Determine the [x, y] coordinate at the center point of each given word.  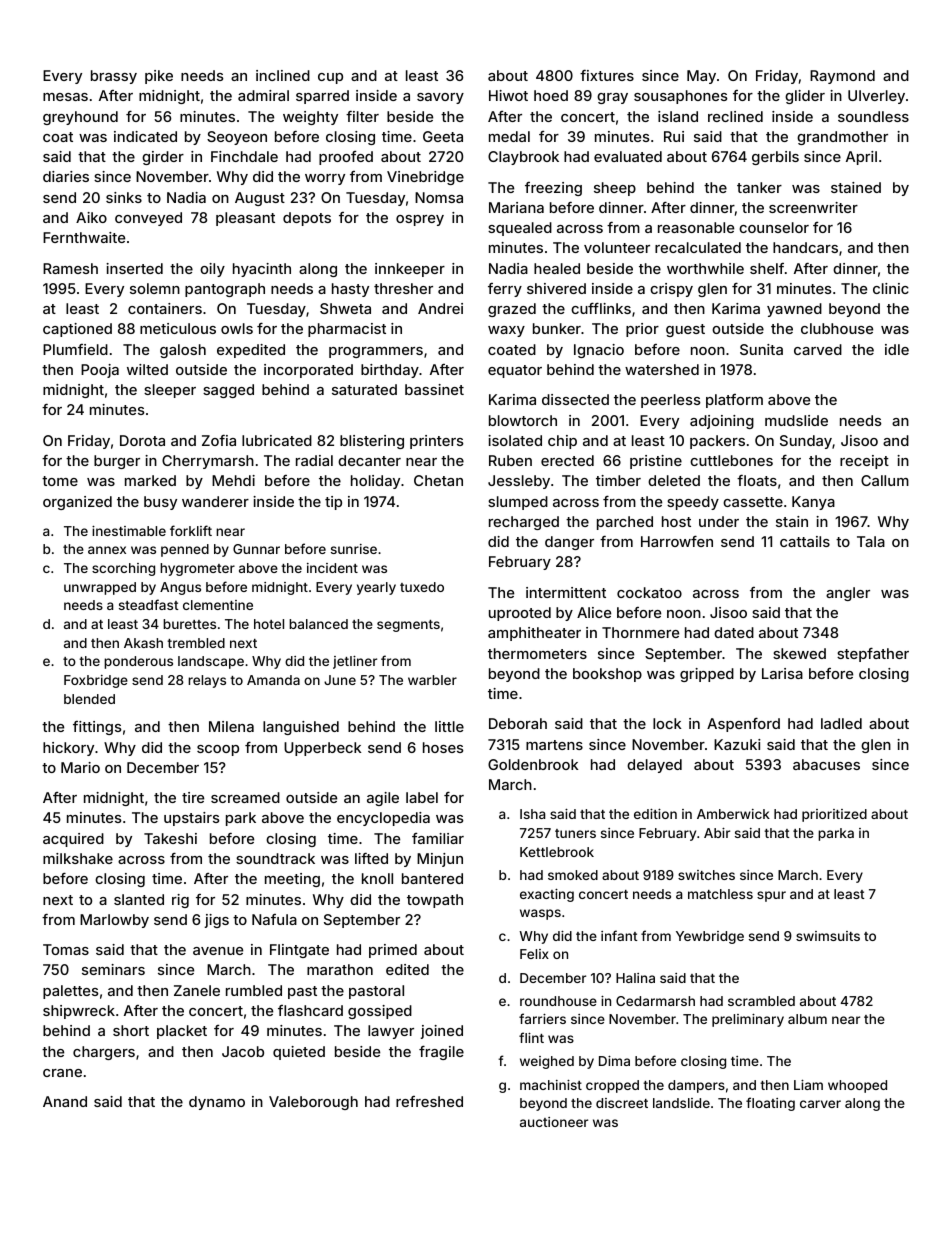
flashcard [310, 1010]
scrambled [761, 1001]
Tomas [66, 949]
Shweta [345, 308]
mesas [65, 97]
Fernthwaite [84, 237]
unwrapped [100, 588]
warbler [432, 680]
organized [77, 503]
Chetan [438, 480]
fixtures [607, 75]
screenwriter [813, 207]
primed [393, 951]
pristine [656, 462]
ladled [841, 723]
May [701, 77]
